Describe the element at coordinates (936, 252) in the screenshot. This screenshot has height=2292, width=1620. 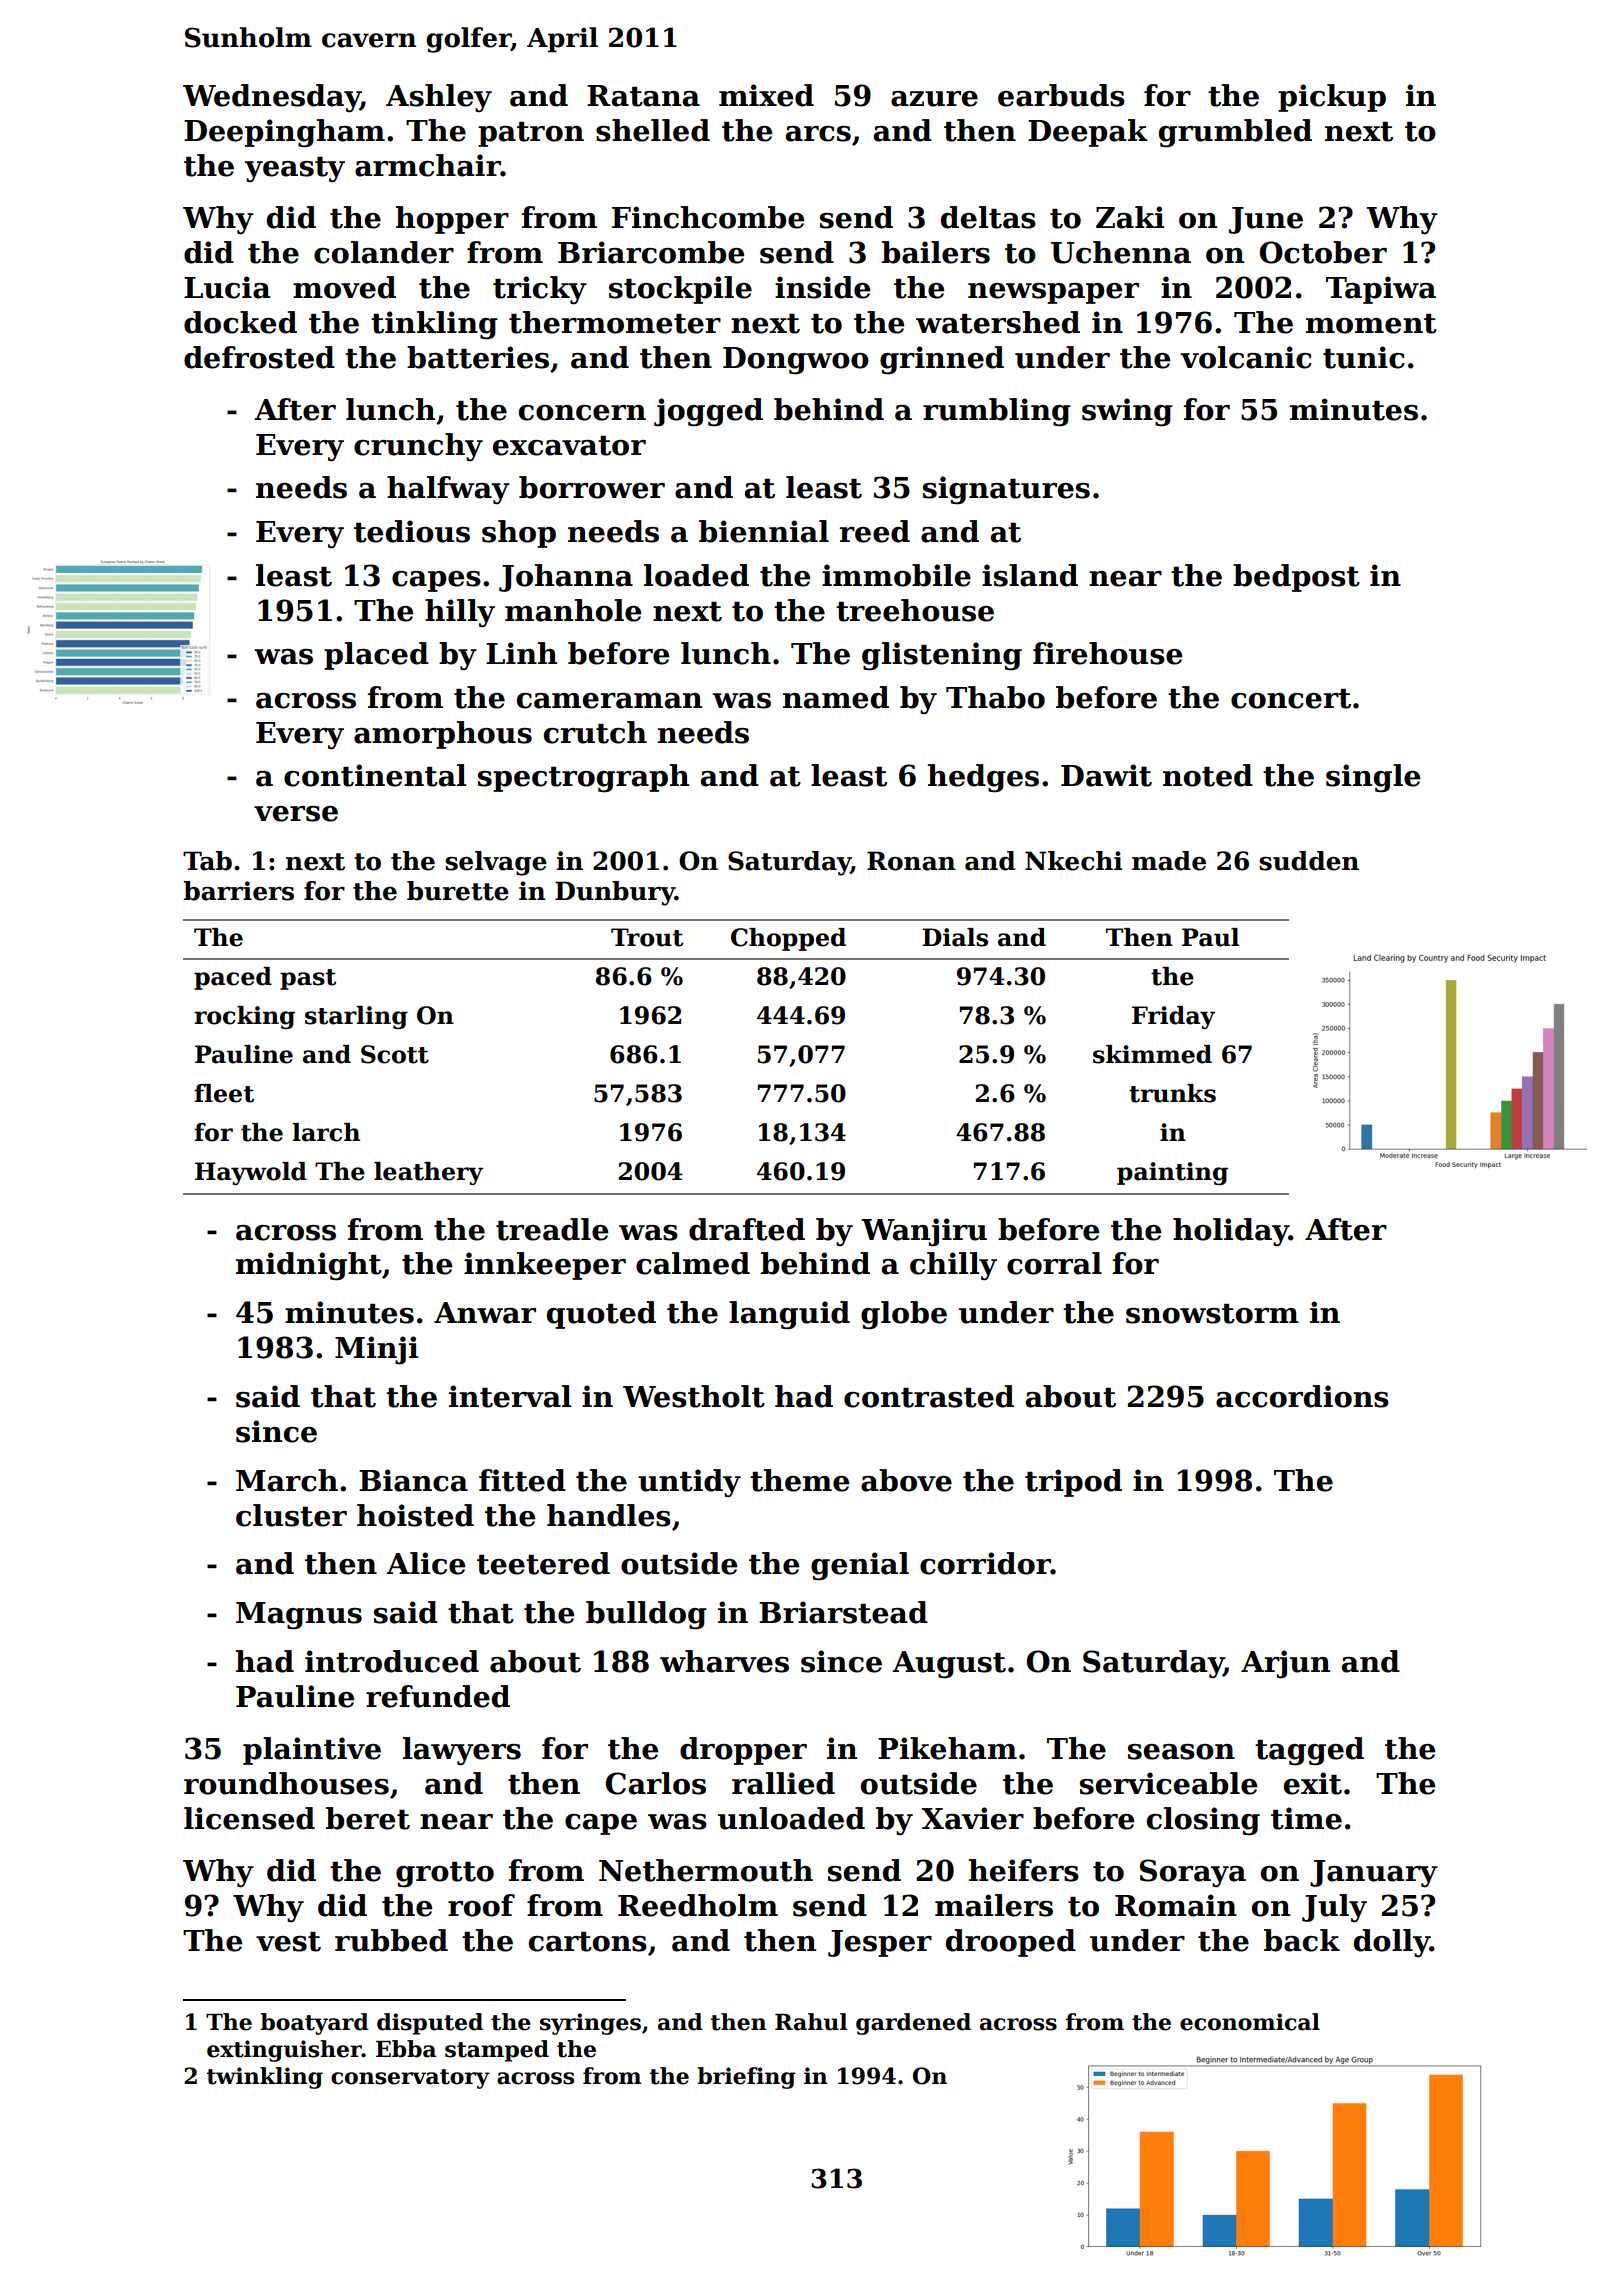
I see `bailers` at that location.
